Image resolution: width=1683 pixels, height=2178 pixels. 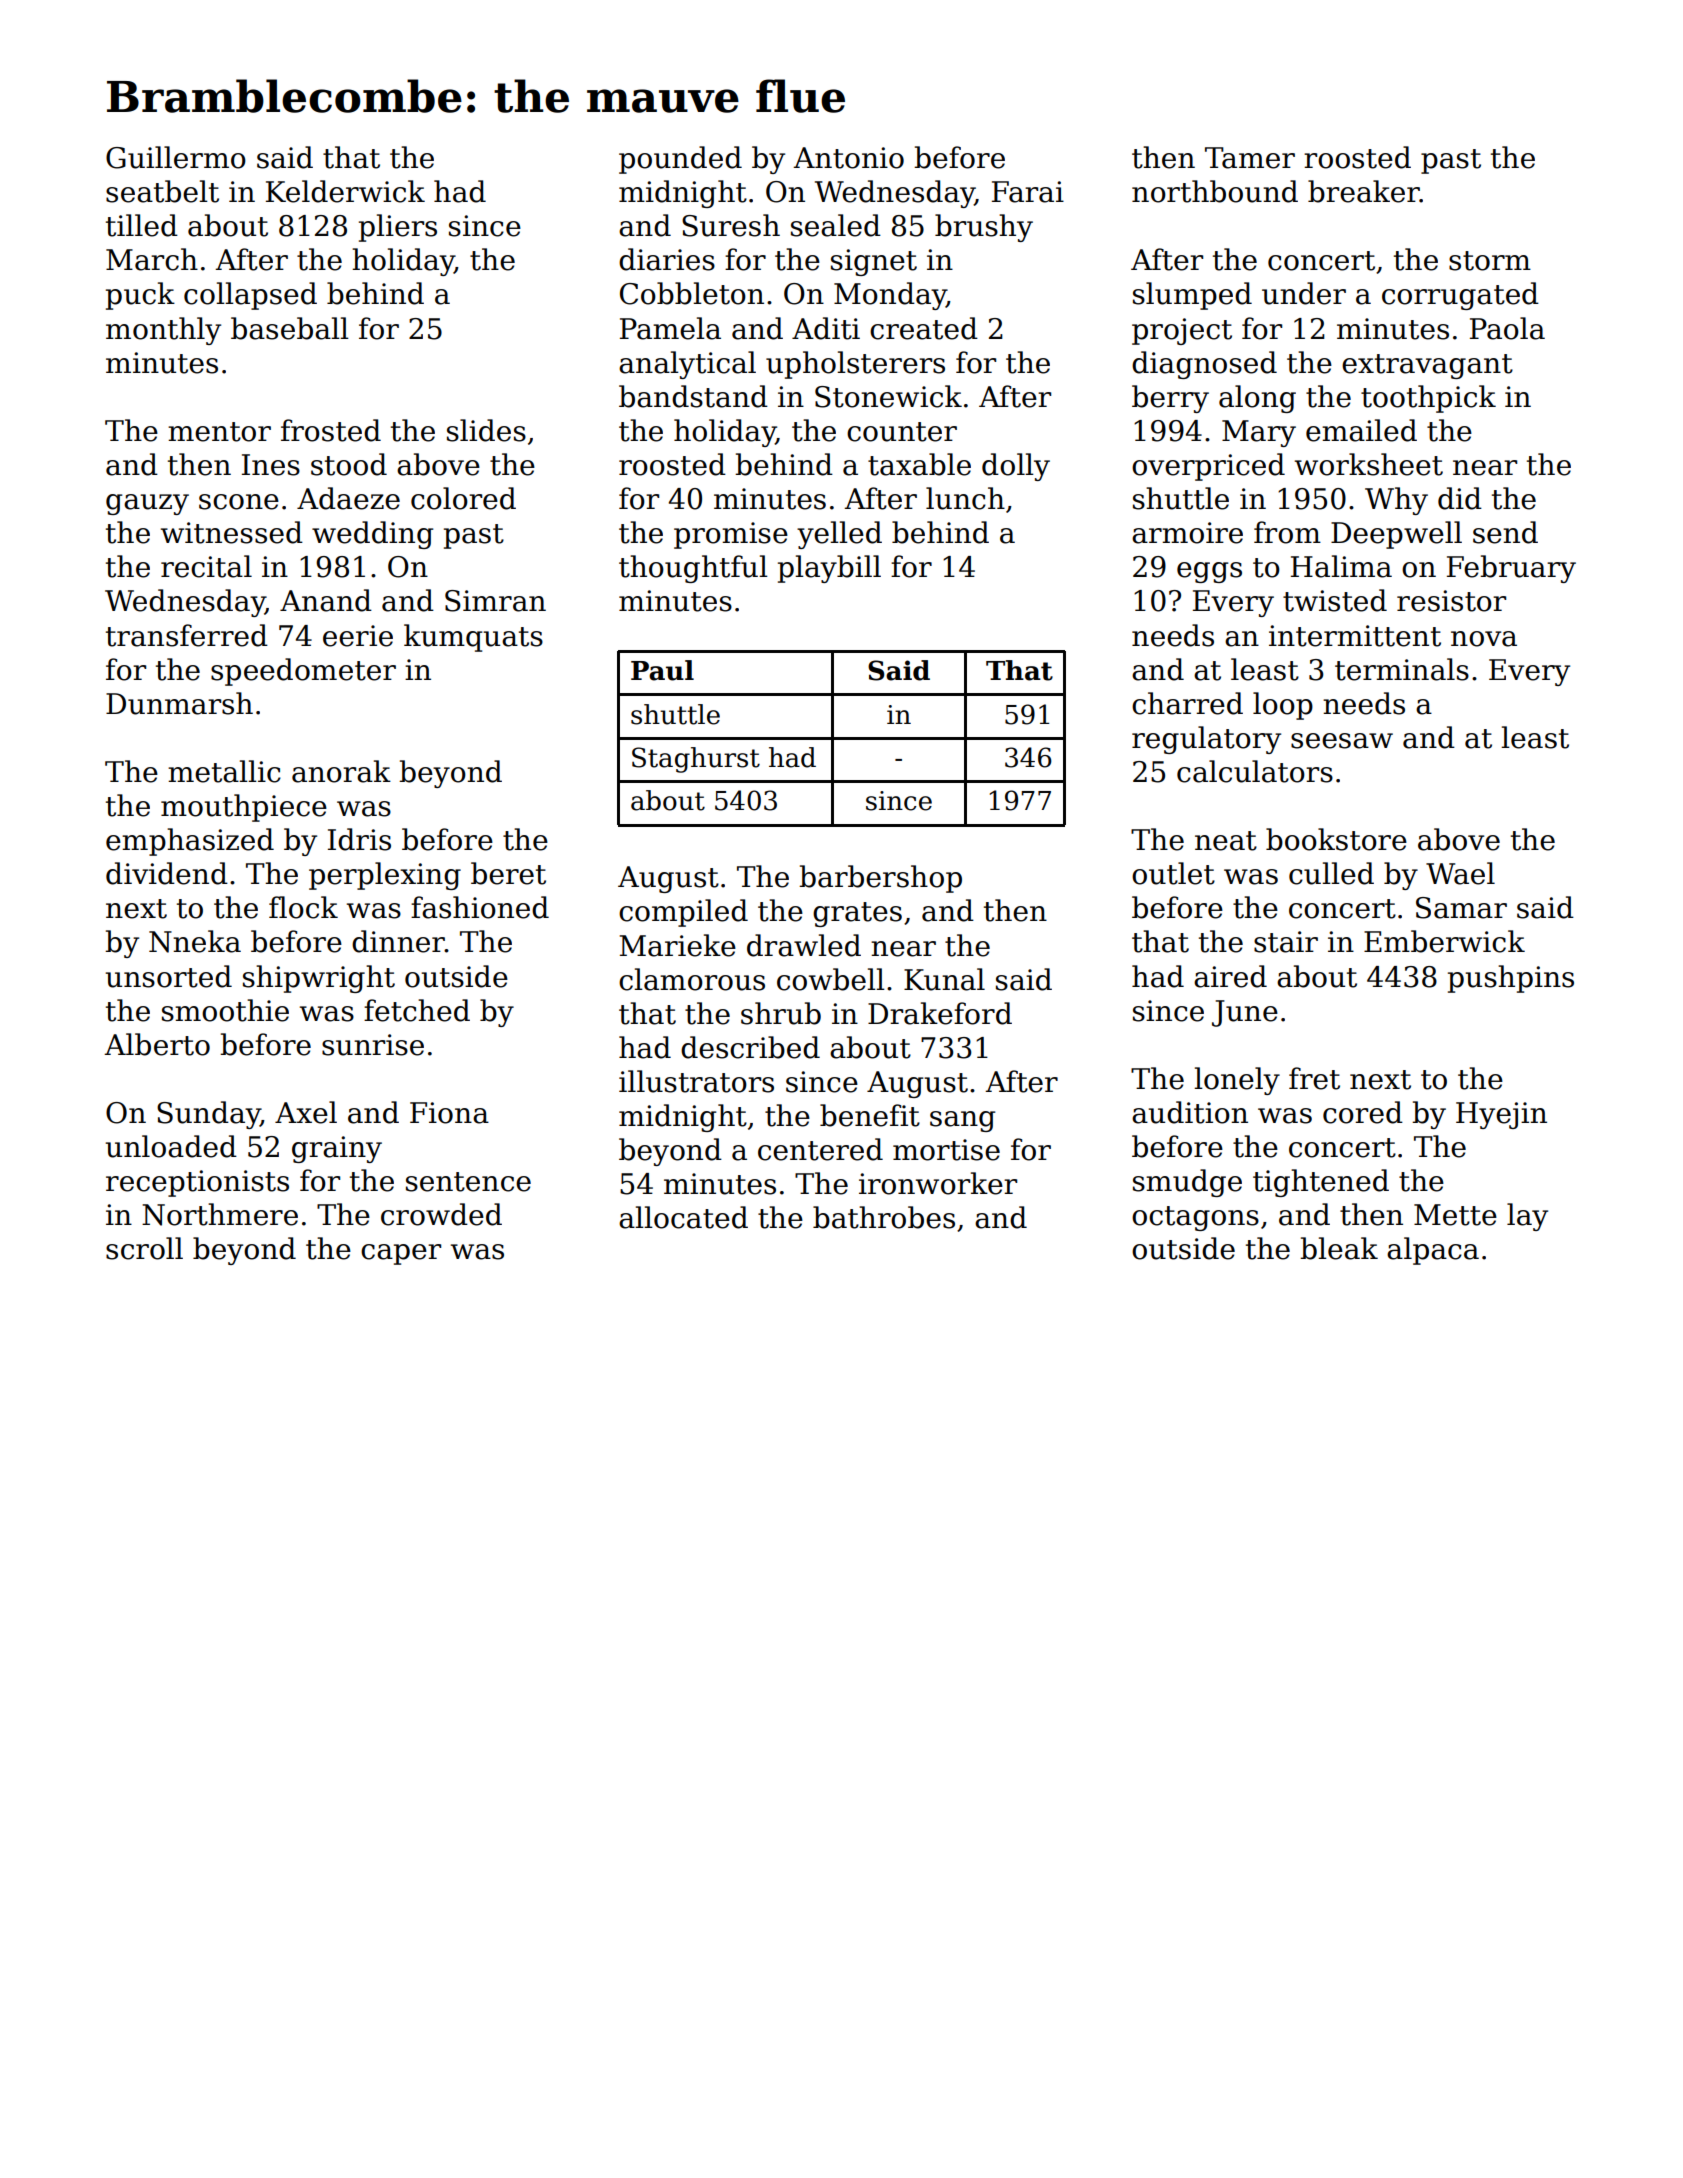 I want to click on Guillermo, so click(x=176, y=157).
